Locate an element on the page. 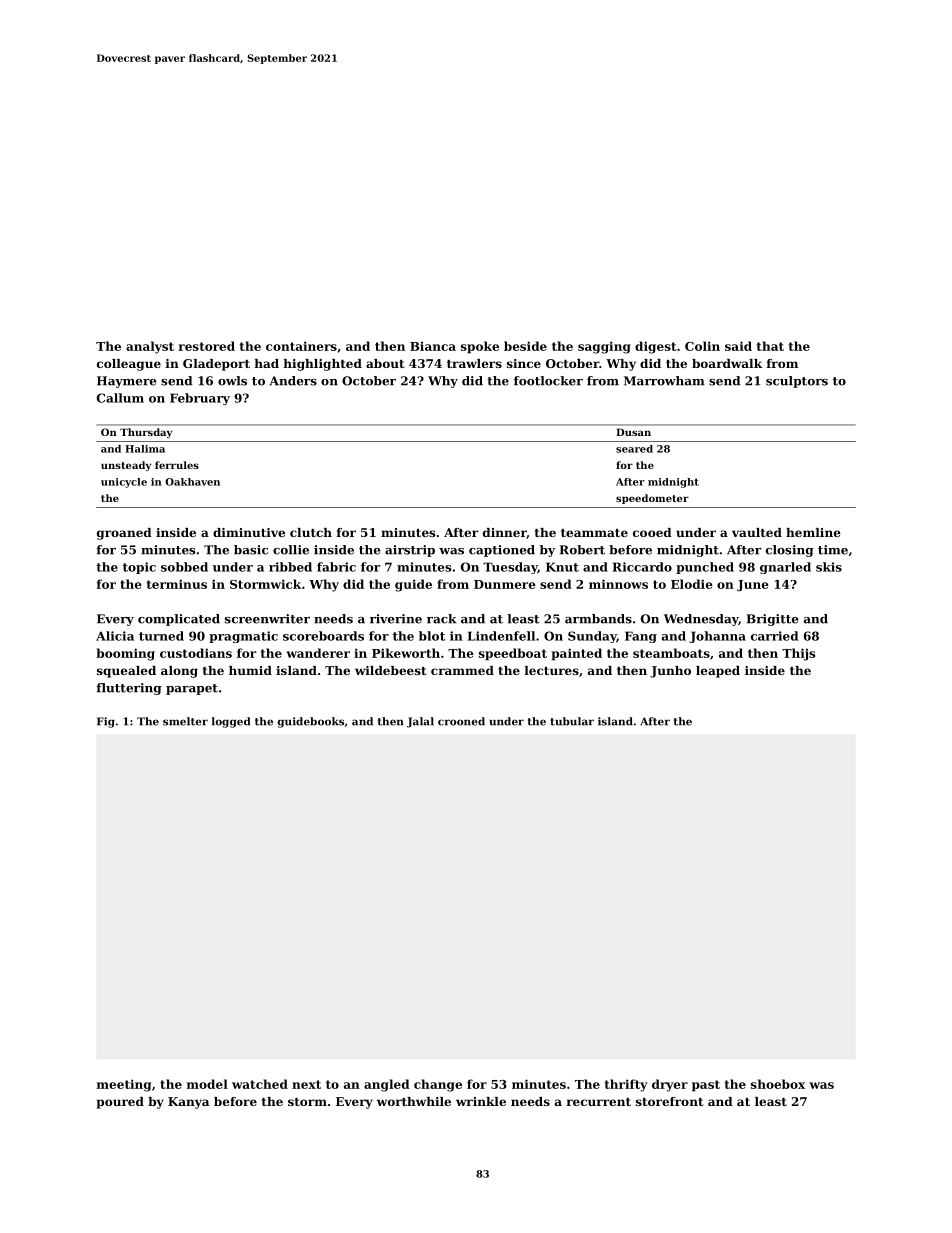 This page has width=952, height=1233. teammate is located at coordinates (594, 533).
